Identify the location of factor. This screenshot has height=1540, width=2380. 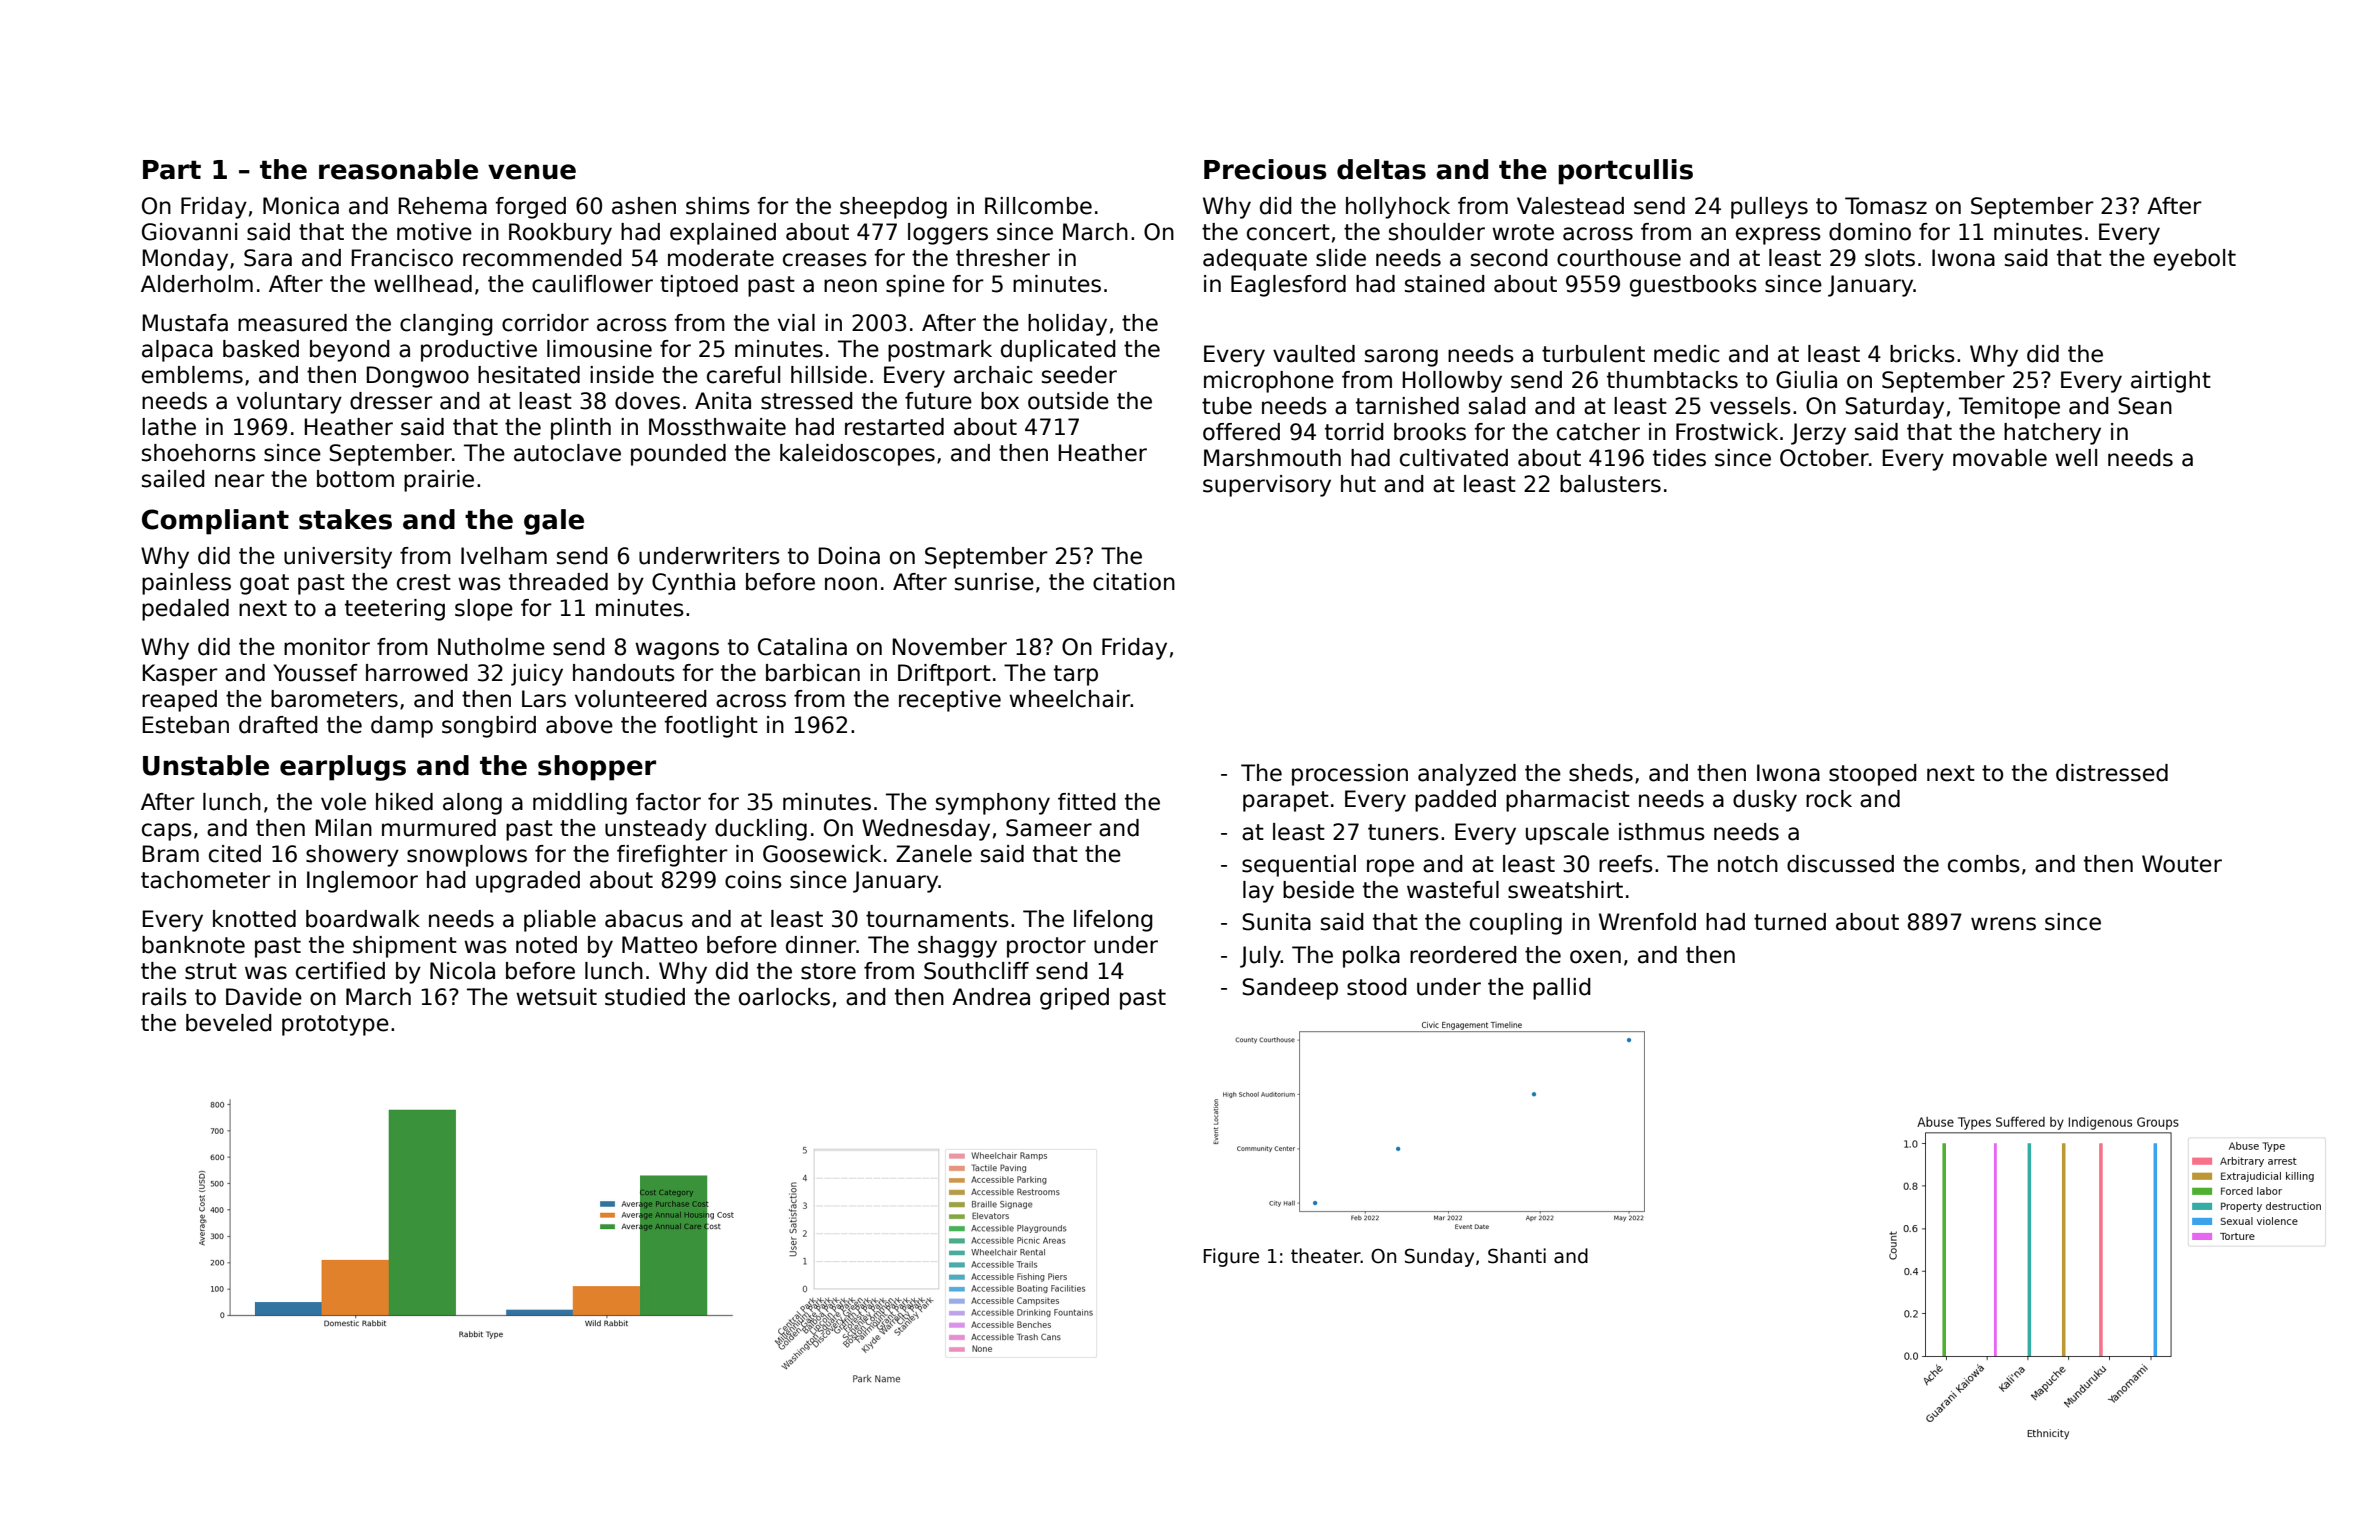
(668, 802).
